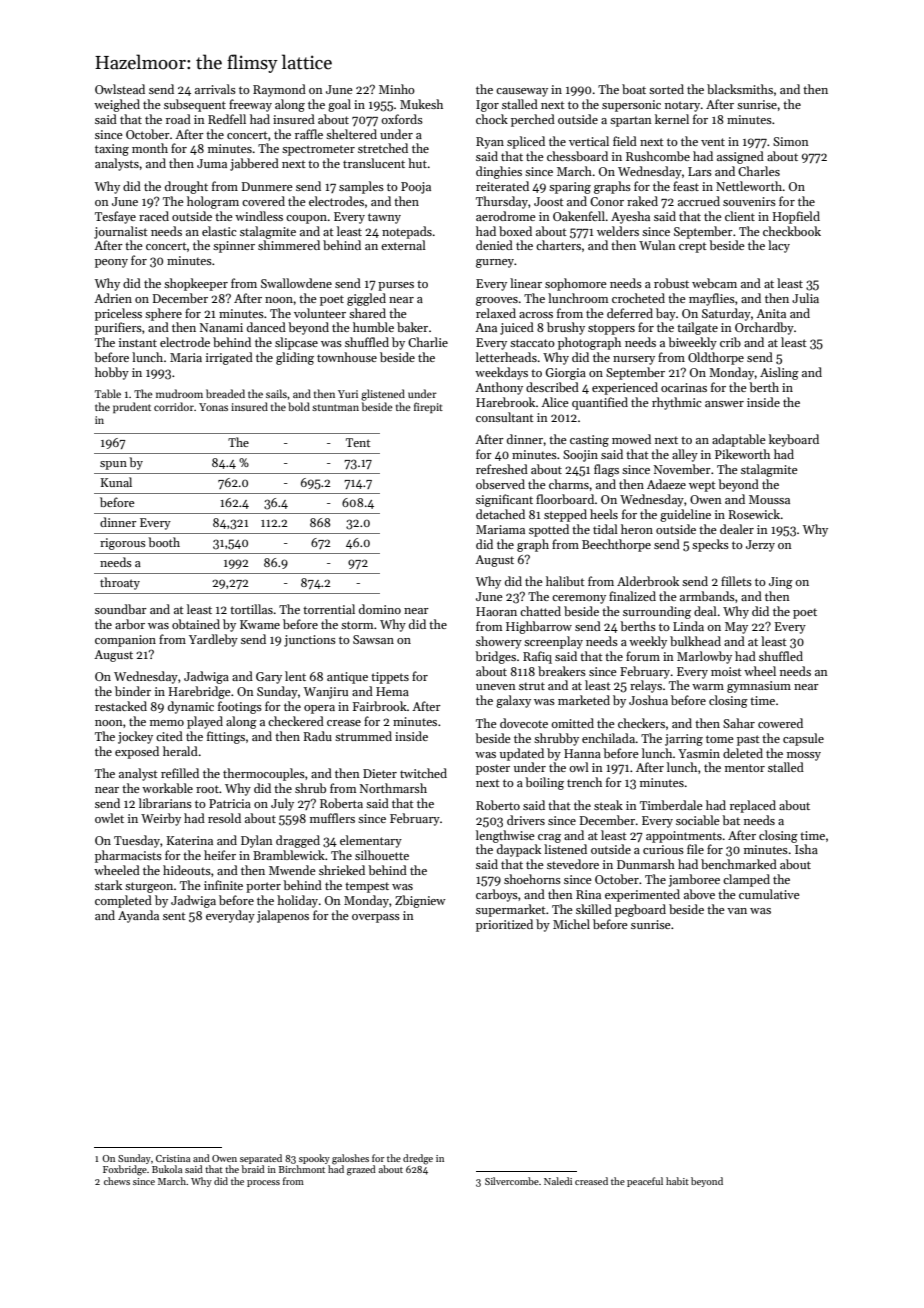  Describe the element at coordinates (549, 530) in the screenshot. I see `spotted` at that location.
